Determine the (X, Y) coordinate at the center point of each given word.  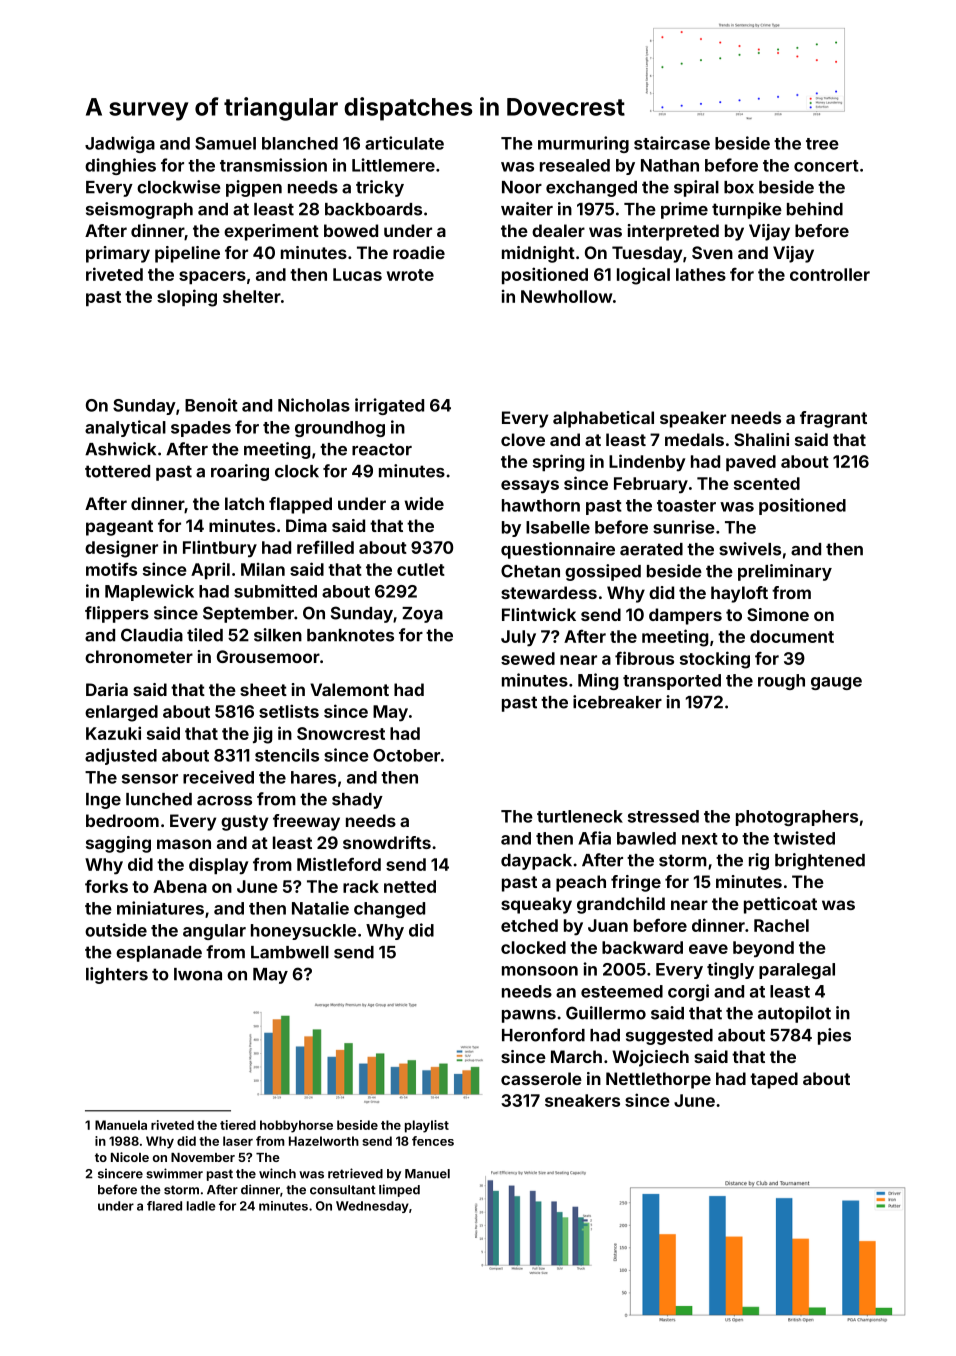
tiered (238, 1125)
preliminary (785, 572)
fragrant (833, 419)
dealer (558, 230)
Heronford (543, 1035)
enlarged (121, 713)
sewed (528, 658)
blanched (300, 143)
